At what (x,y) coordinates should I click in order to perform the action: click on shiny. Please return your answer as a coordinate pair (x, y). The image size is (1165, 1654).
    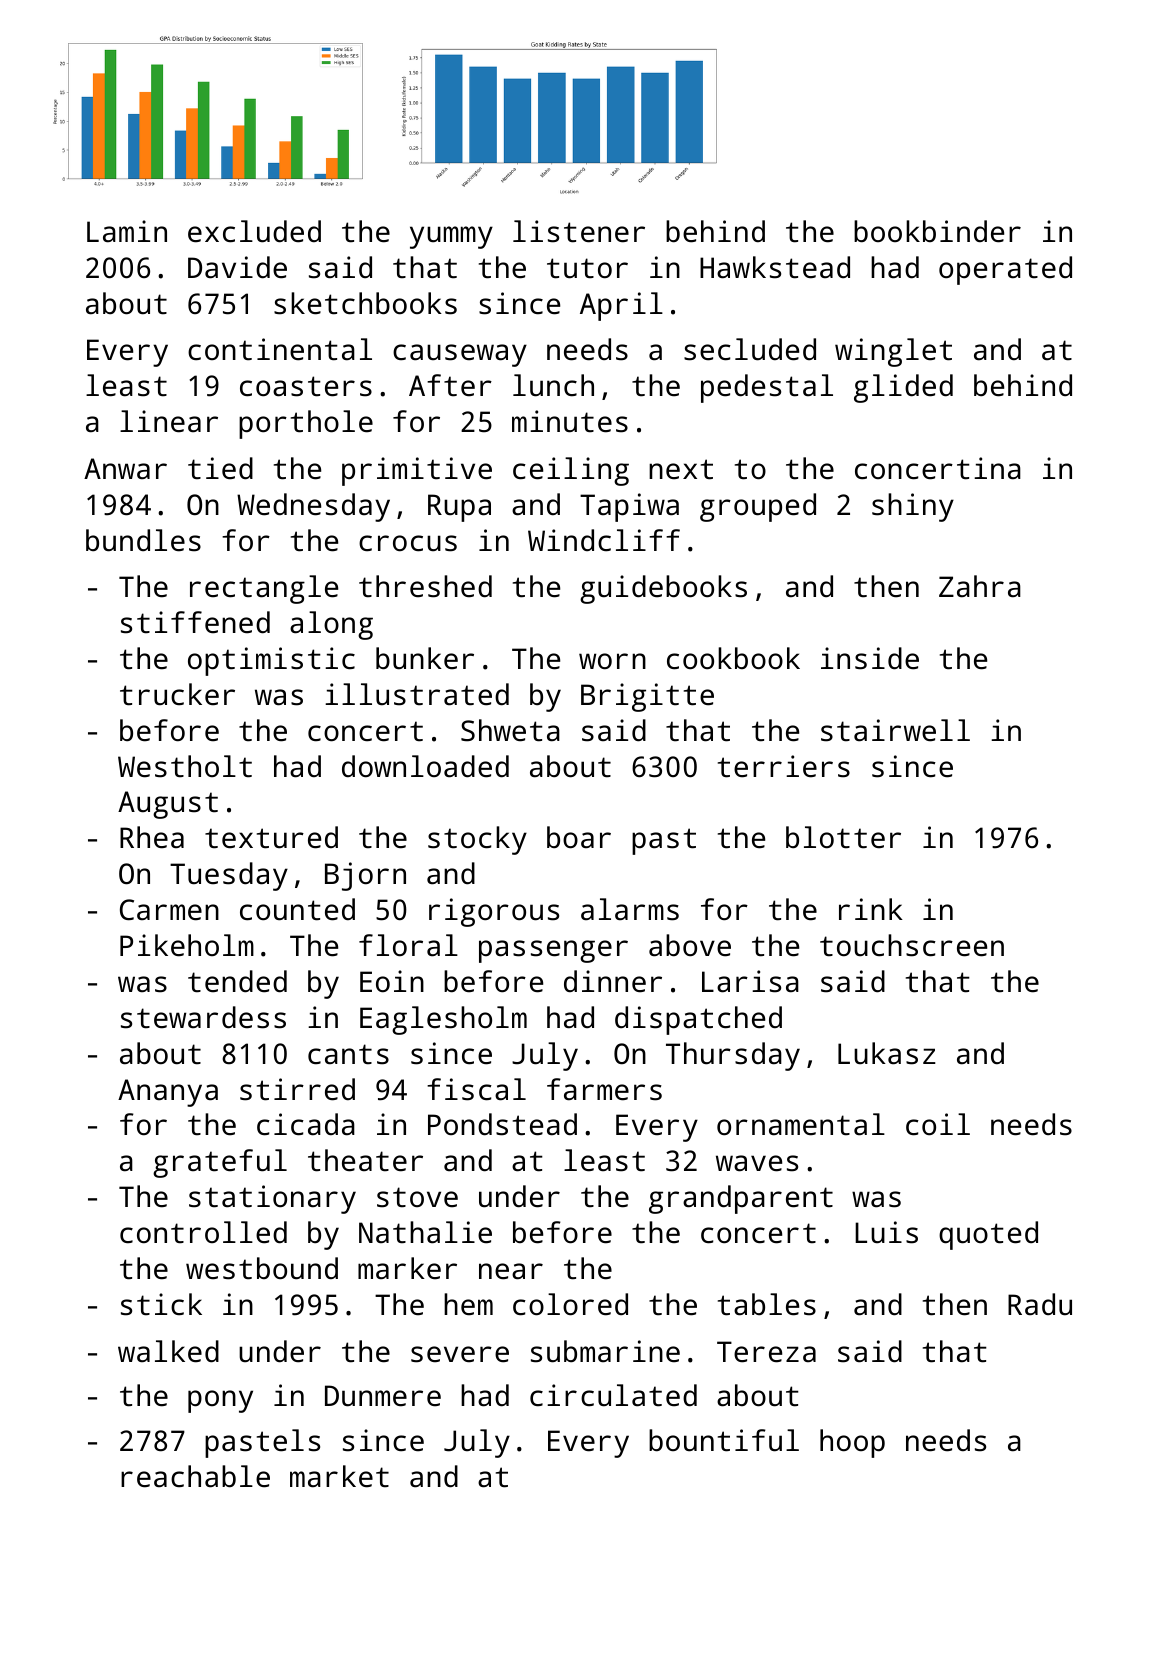
    Looking at the image, I should click on (913, 507).
